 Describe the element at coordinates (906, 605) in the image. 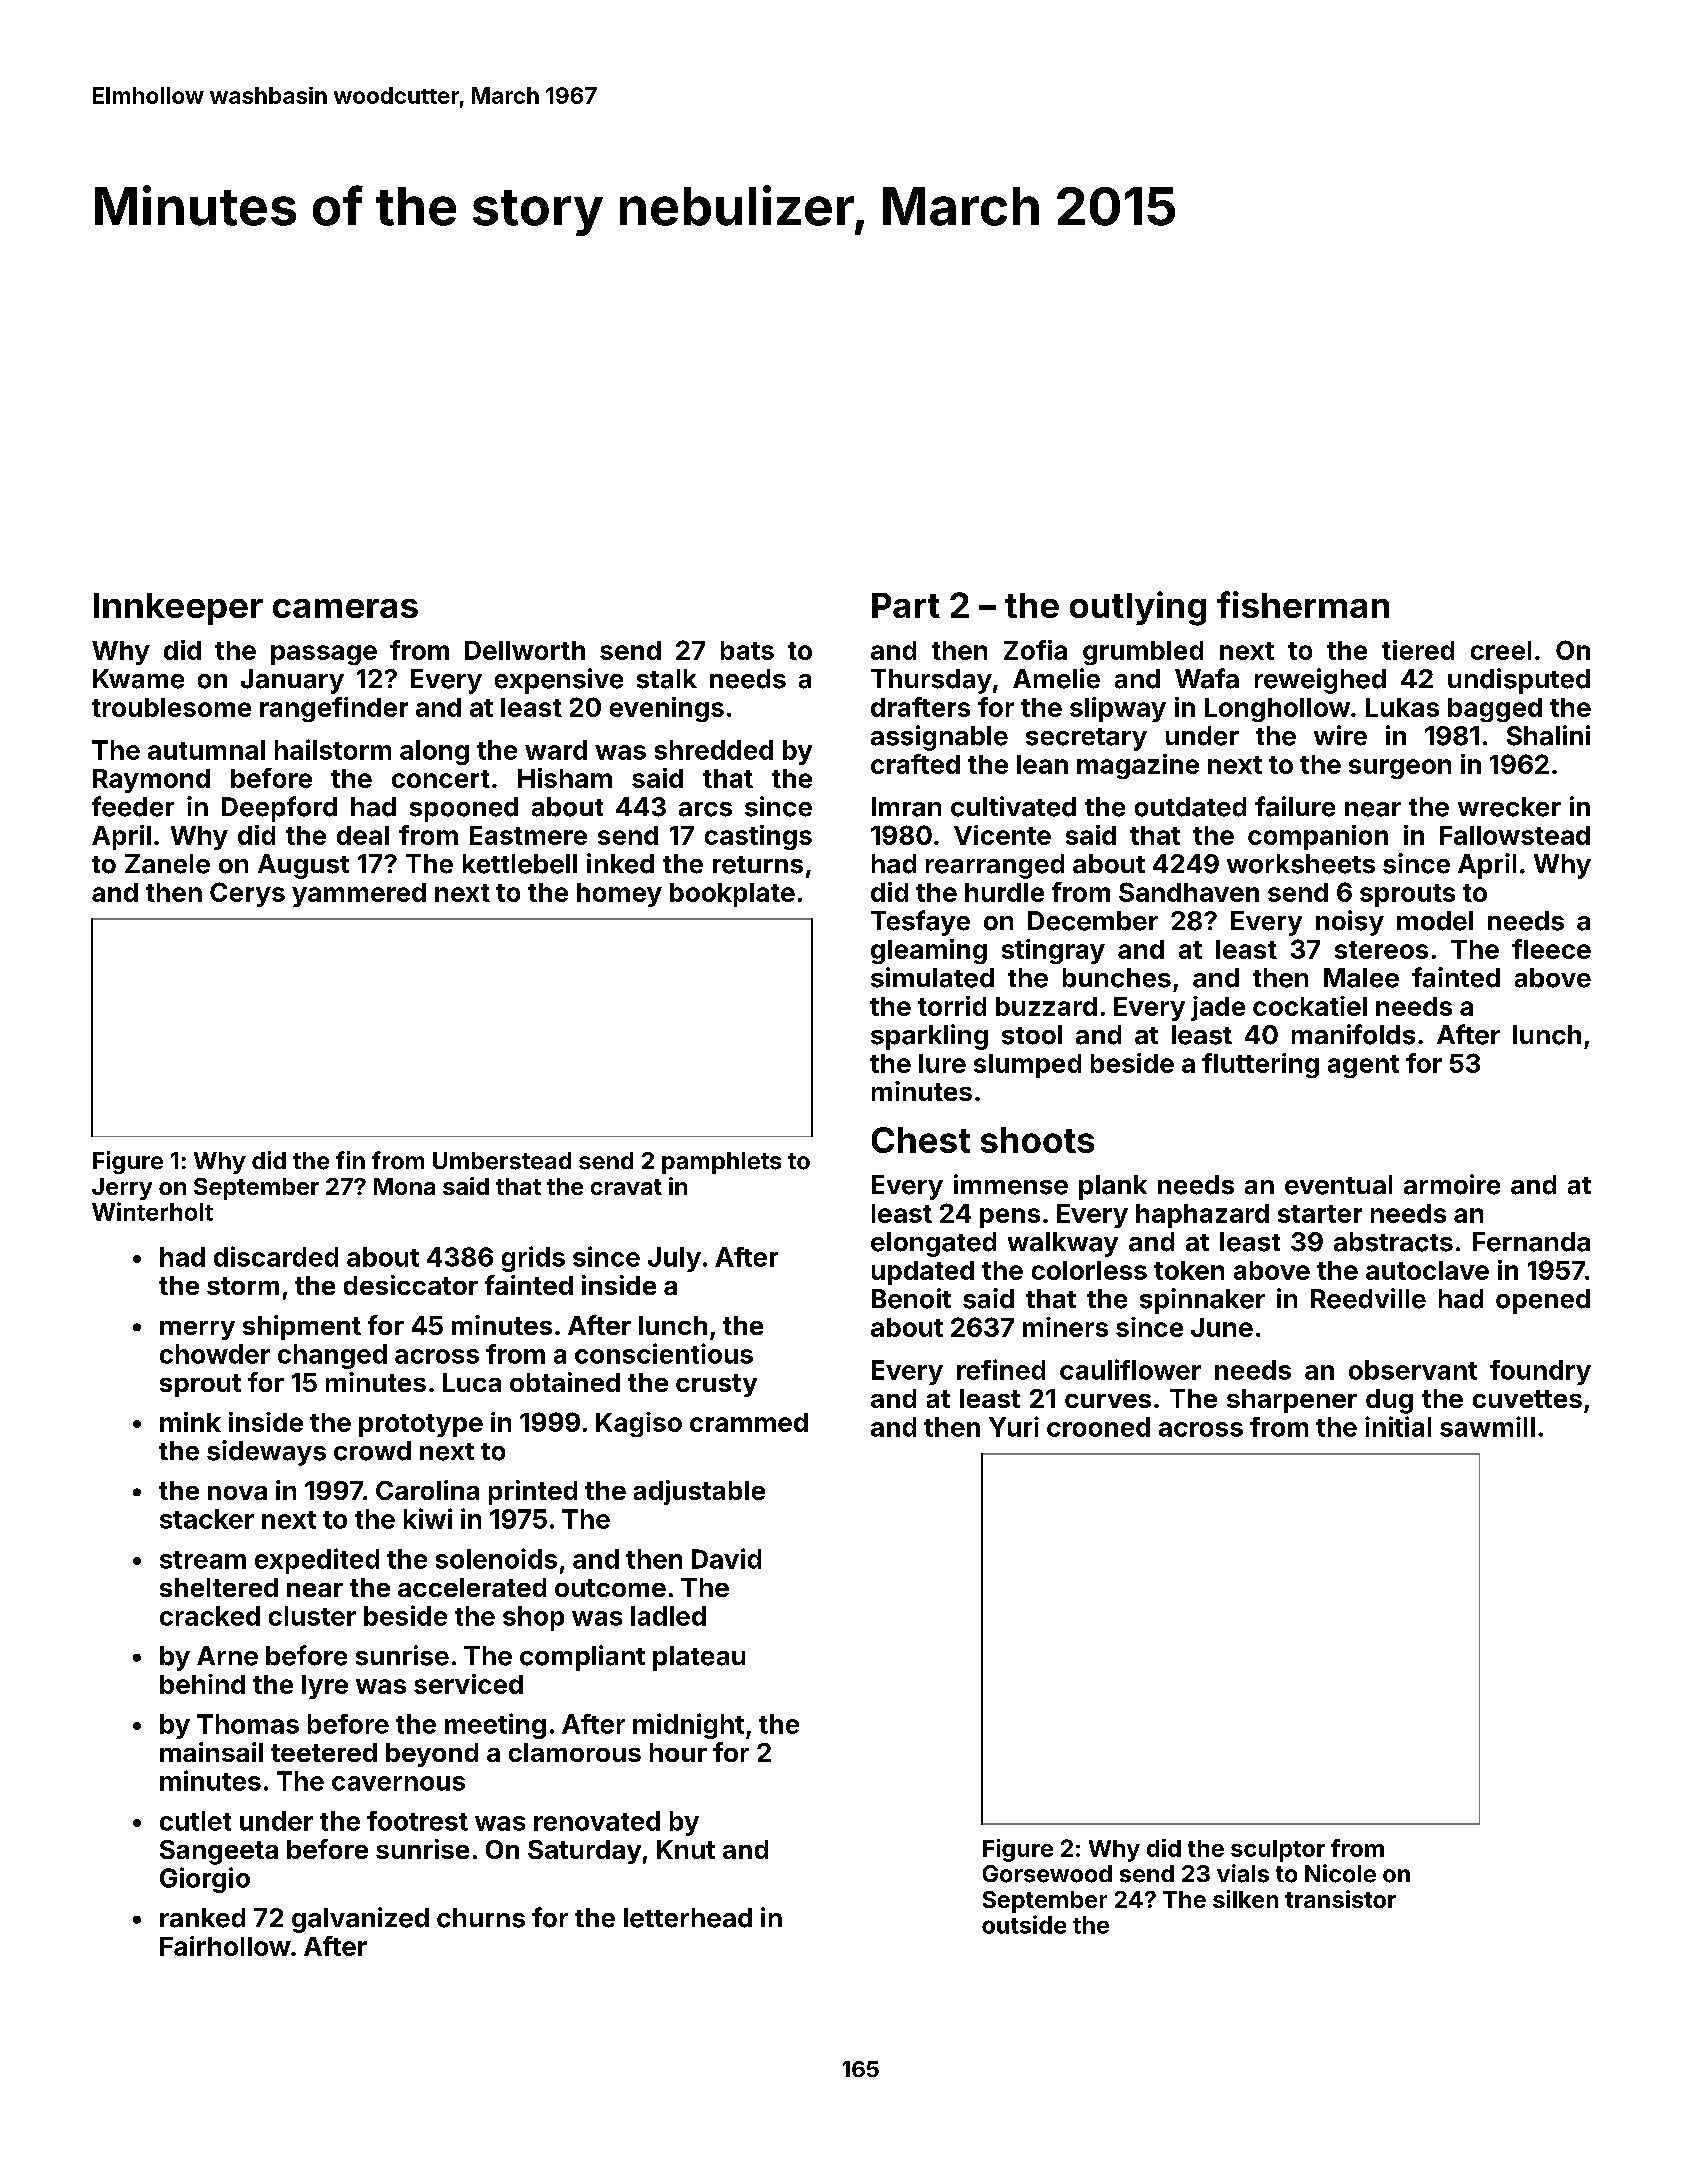

I see `Part` at that location.
